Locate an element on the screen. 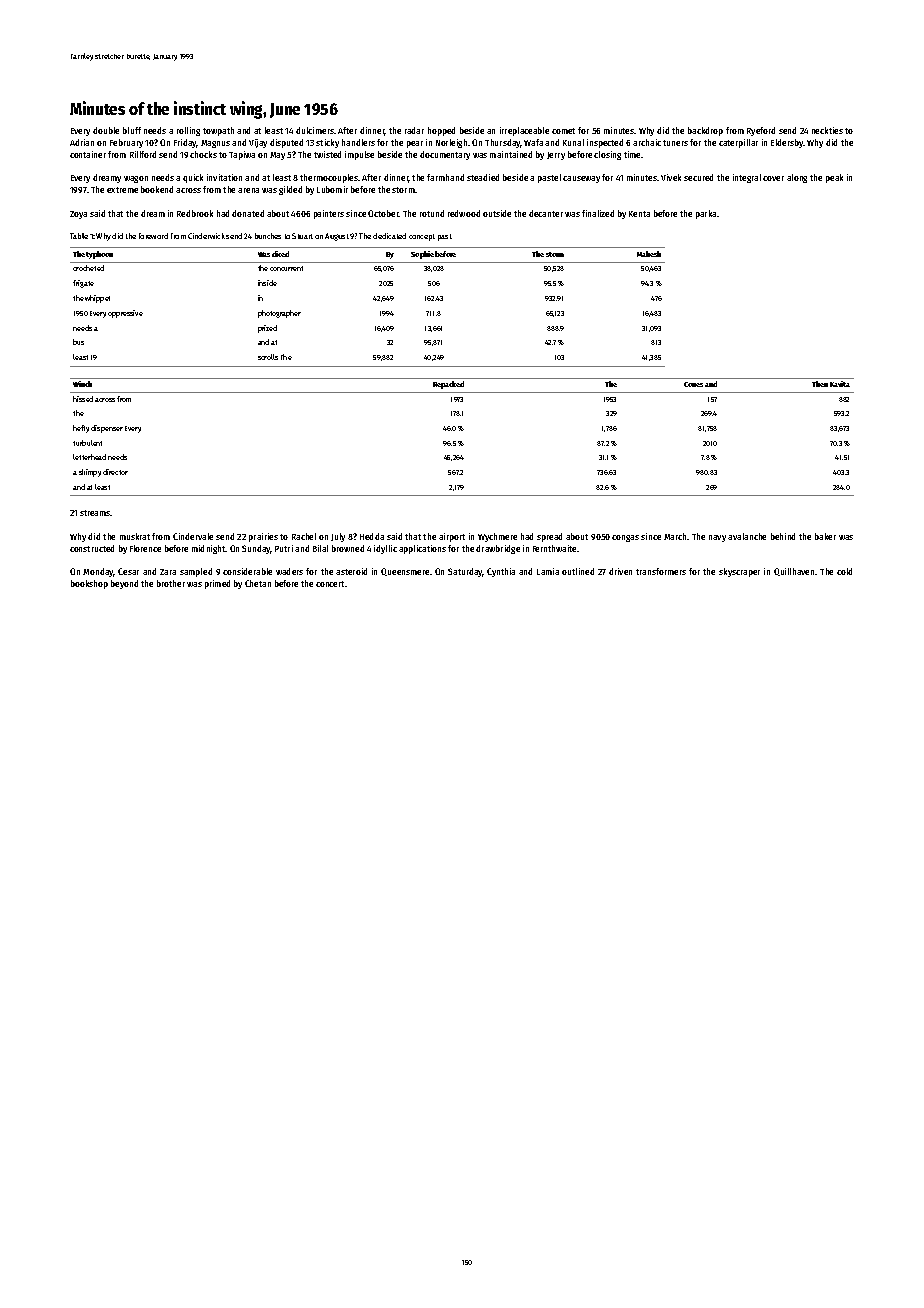  Then is located at coordinates (820, 384).
